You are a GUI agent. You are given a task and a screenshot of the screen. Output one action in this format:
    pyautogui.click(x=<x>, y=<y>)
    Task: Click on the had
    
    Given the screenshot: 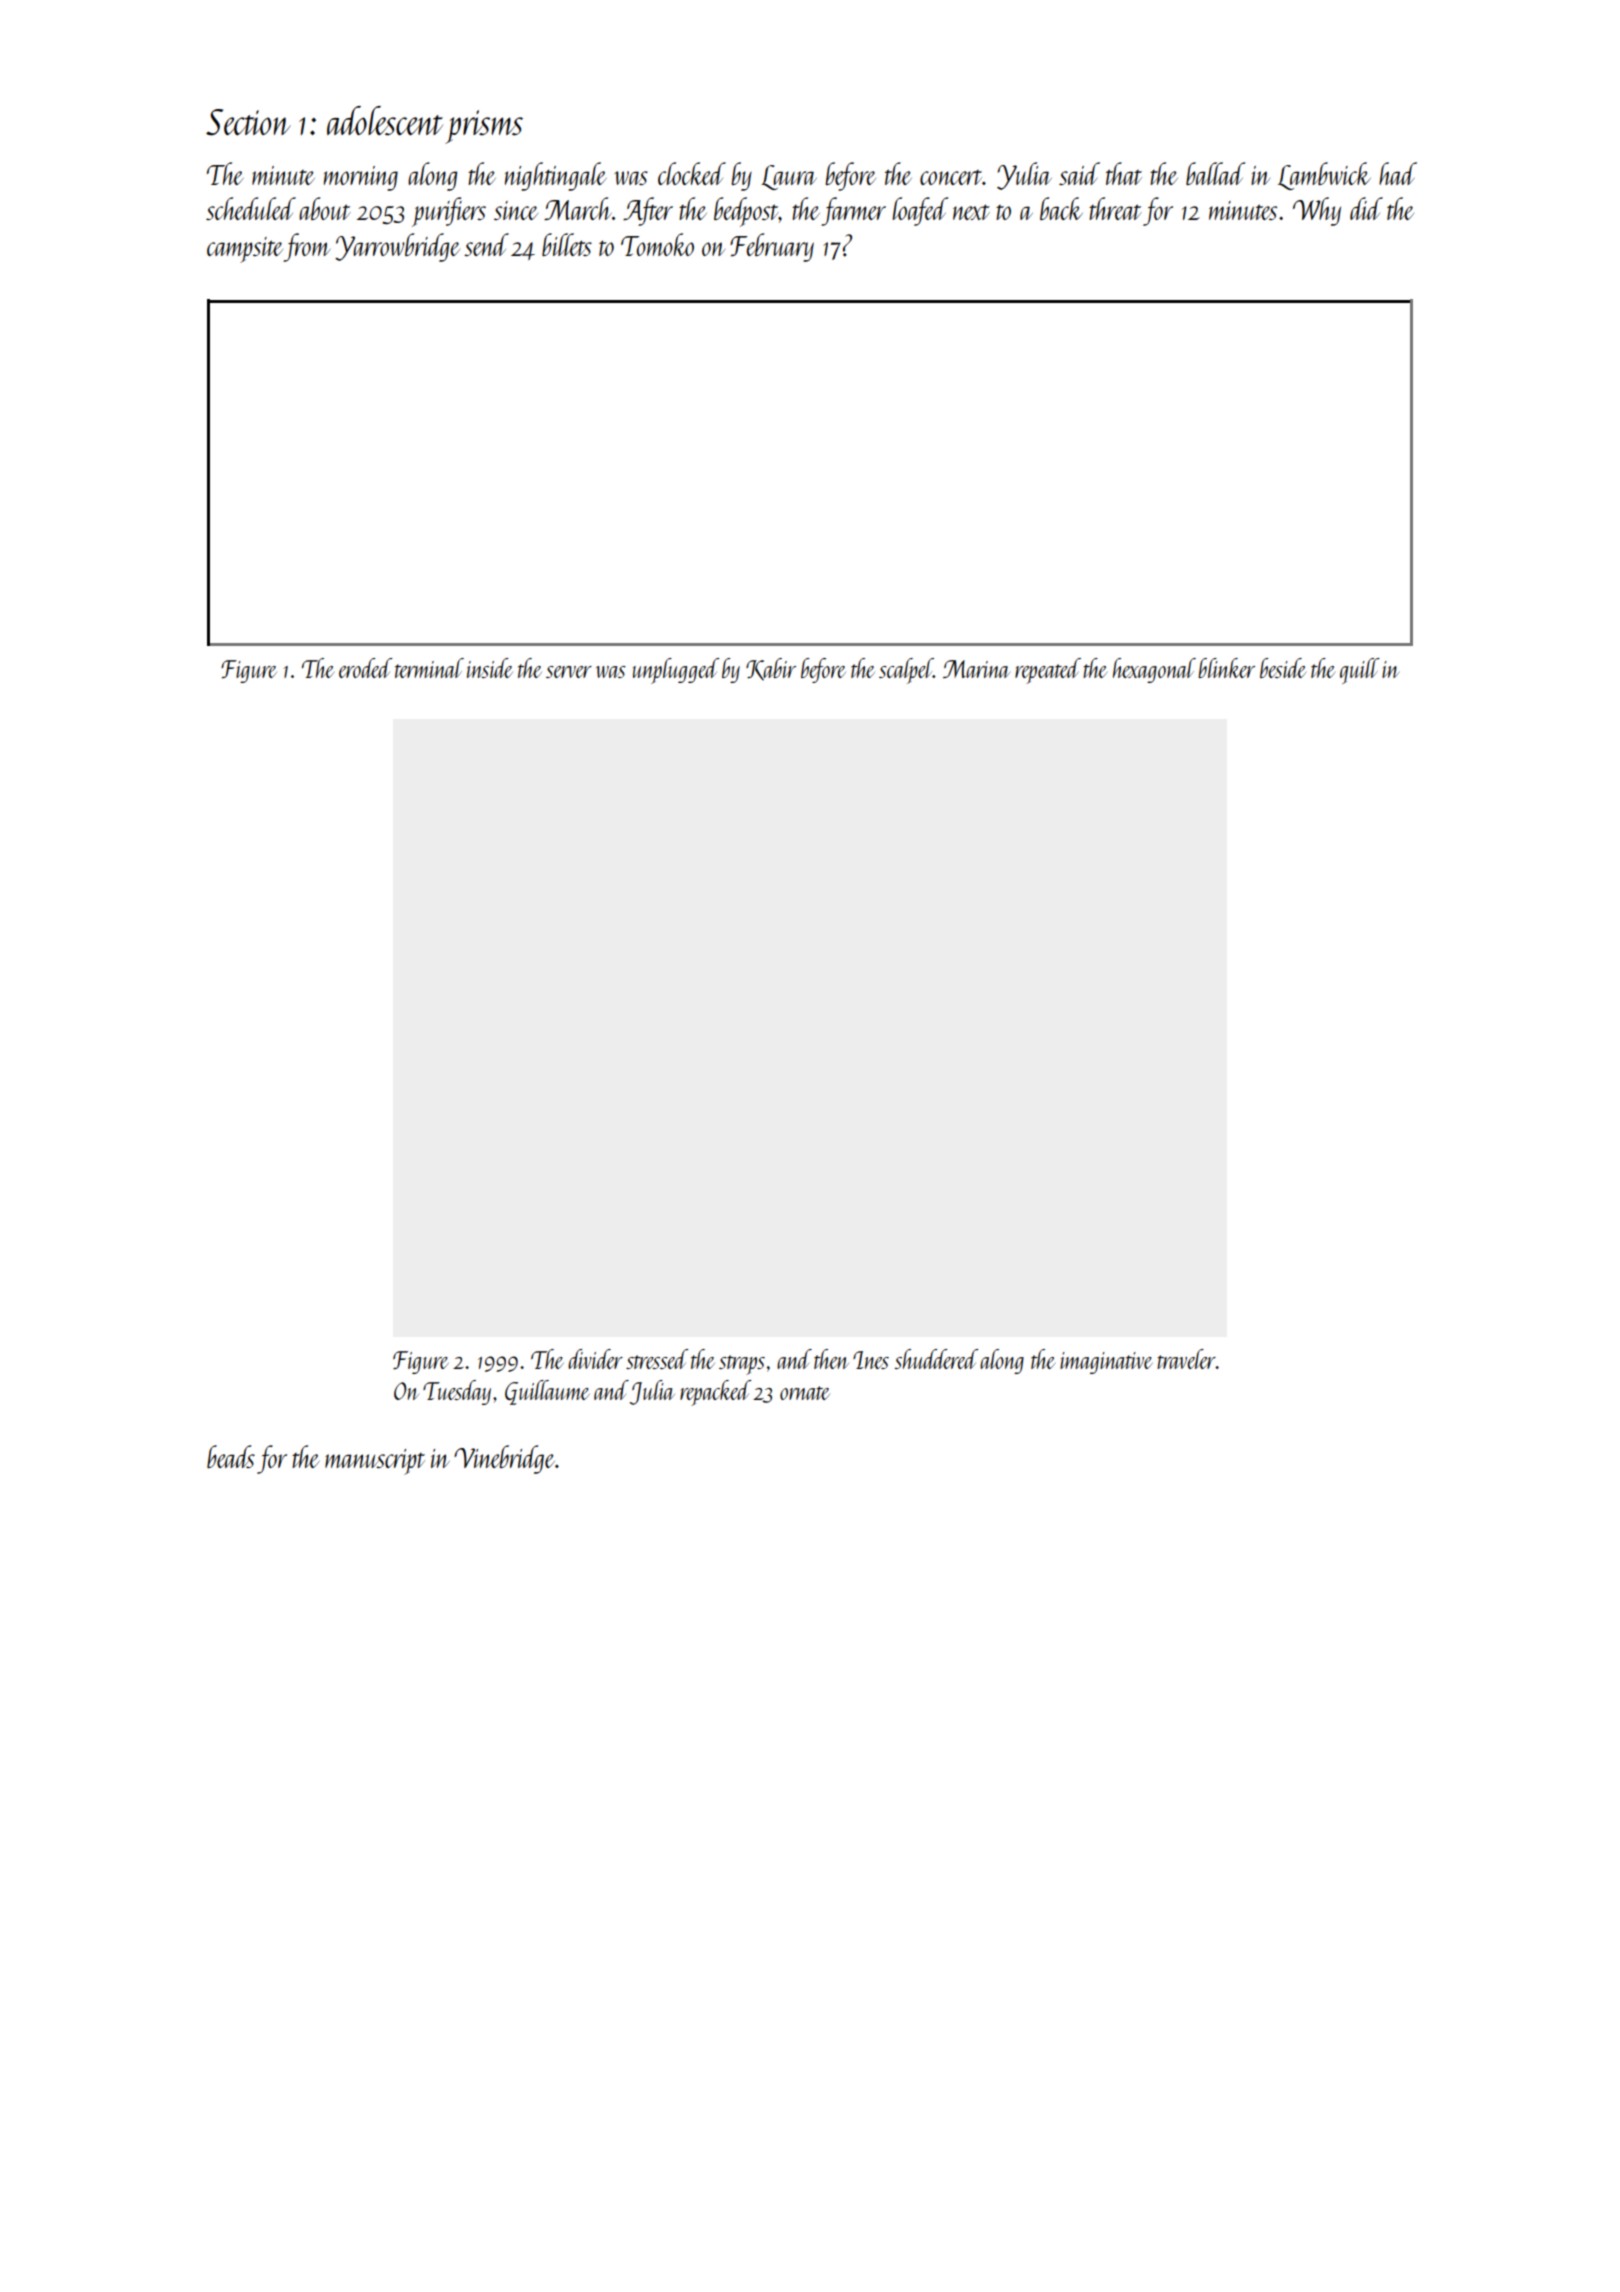 What is the action you would take?
    pyautogui.click(x=1398, y=173)
